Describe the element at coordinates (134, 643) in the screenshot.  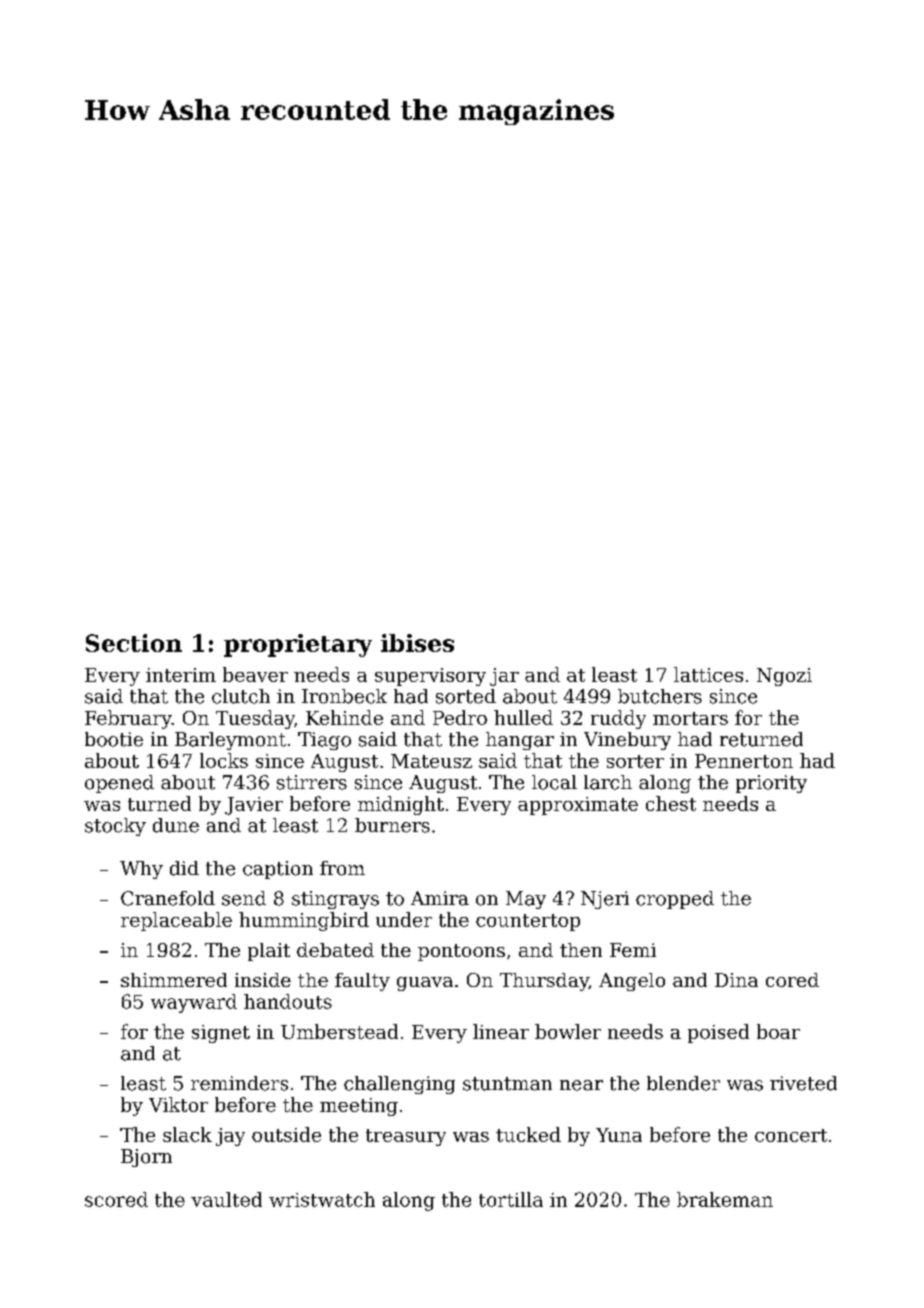
I see `Section` at that location.
